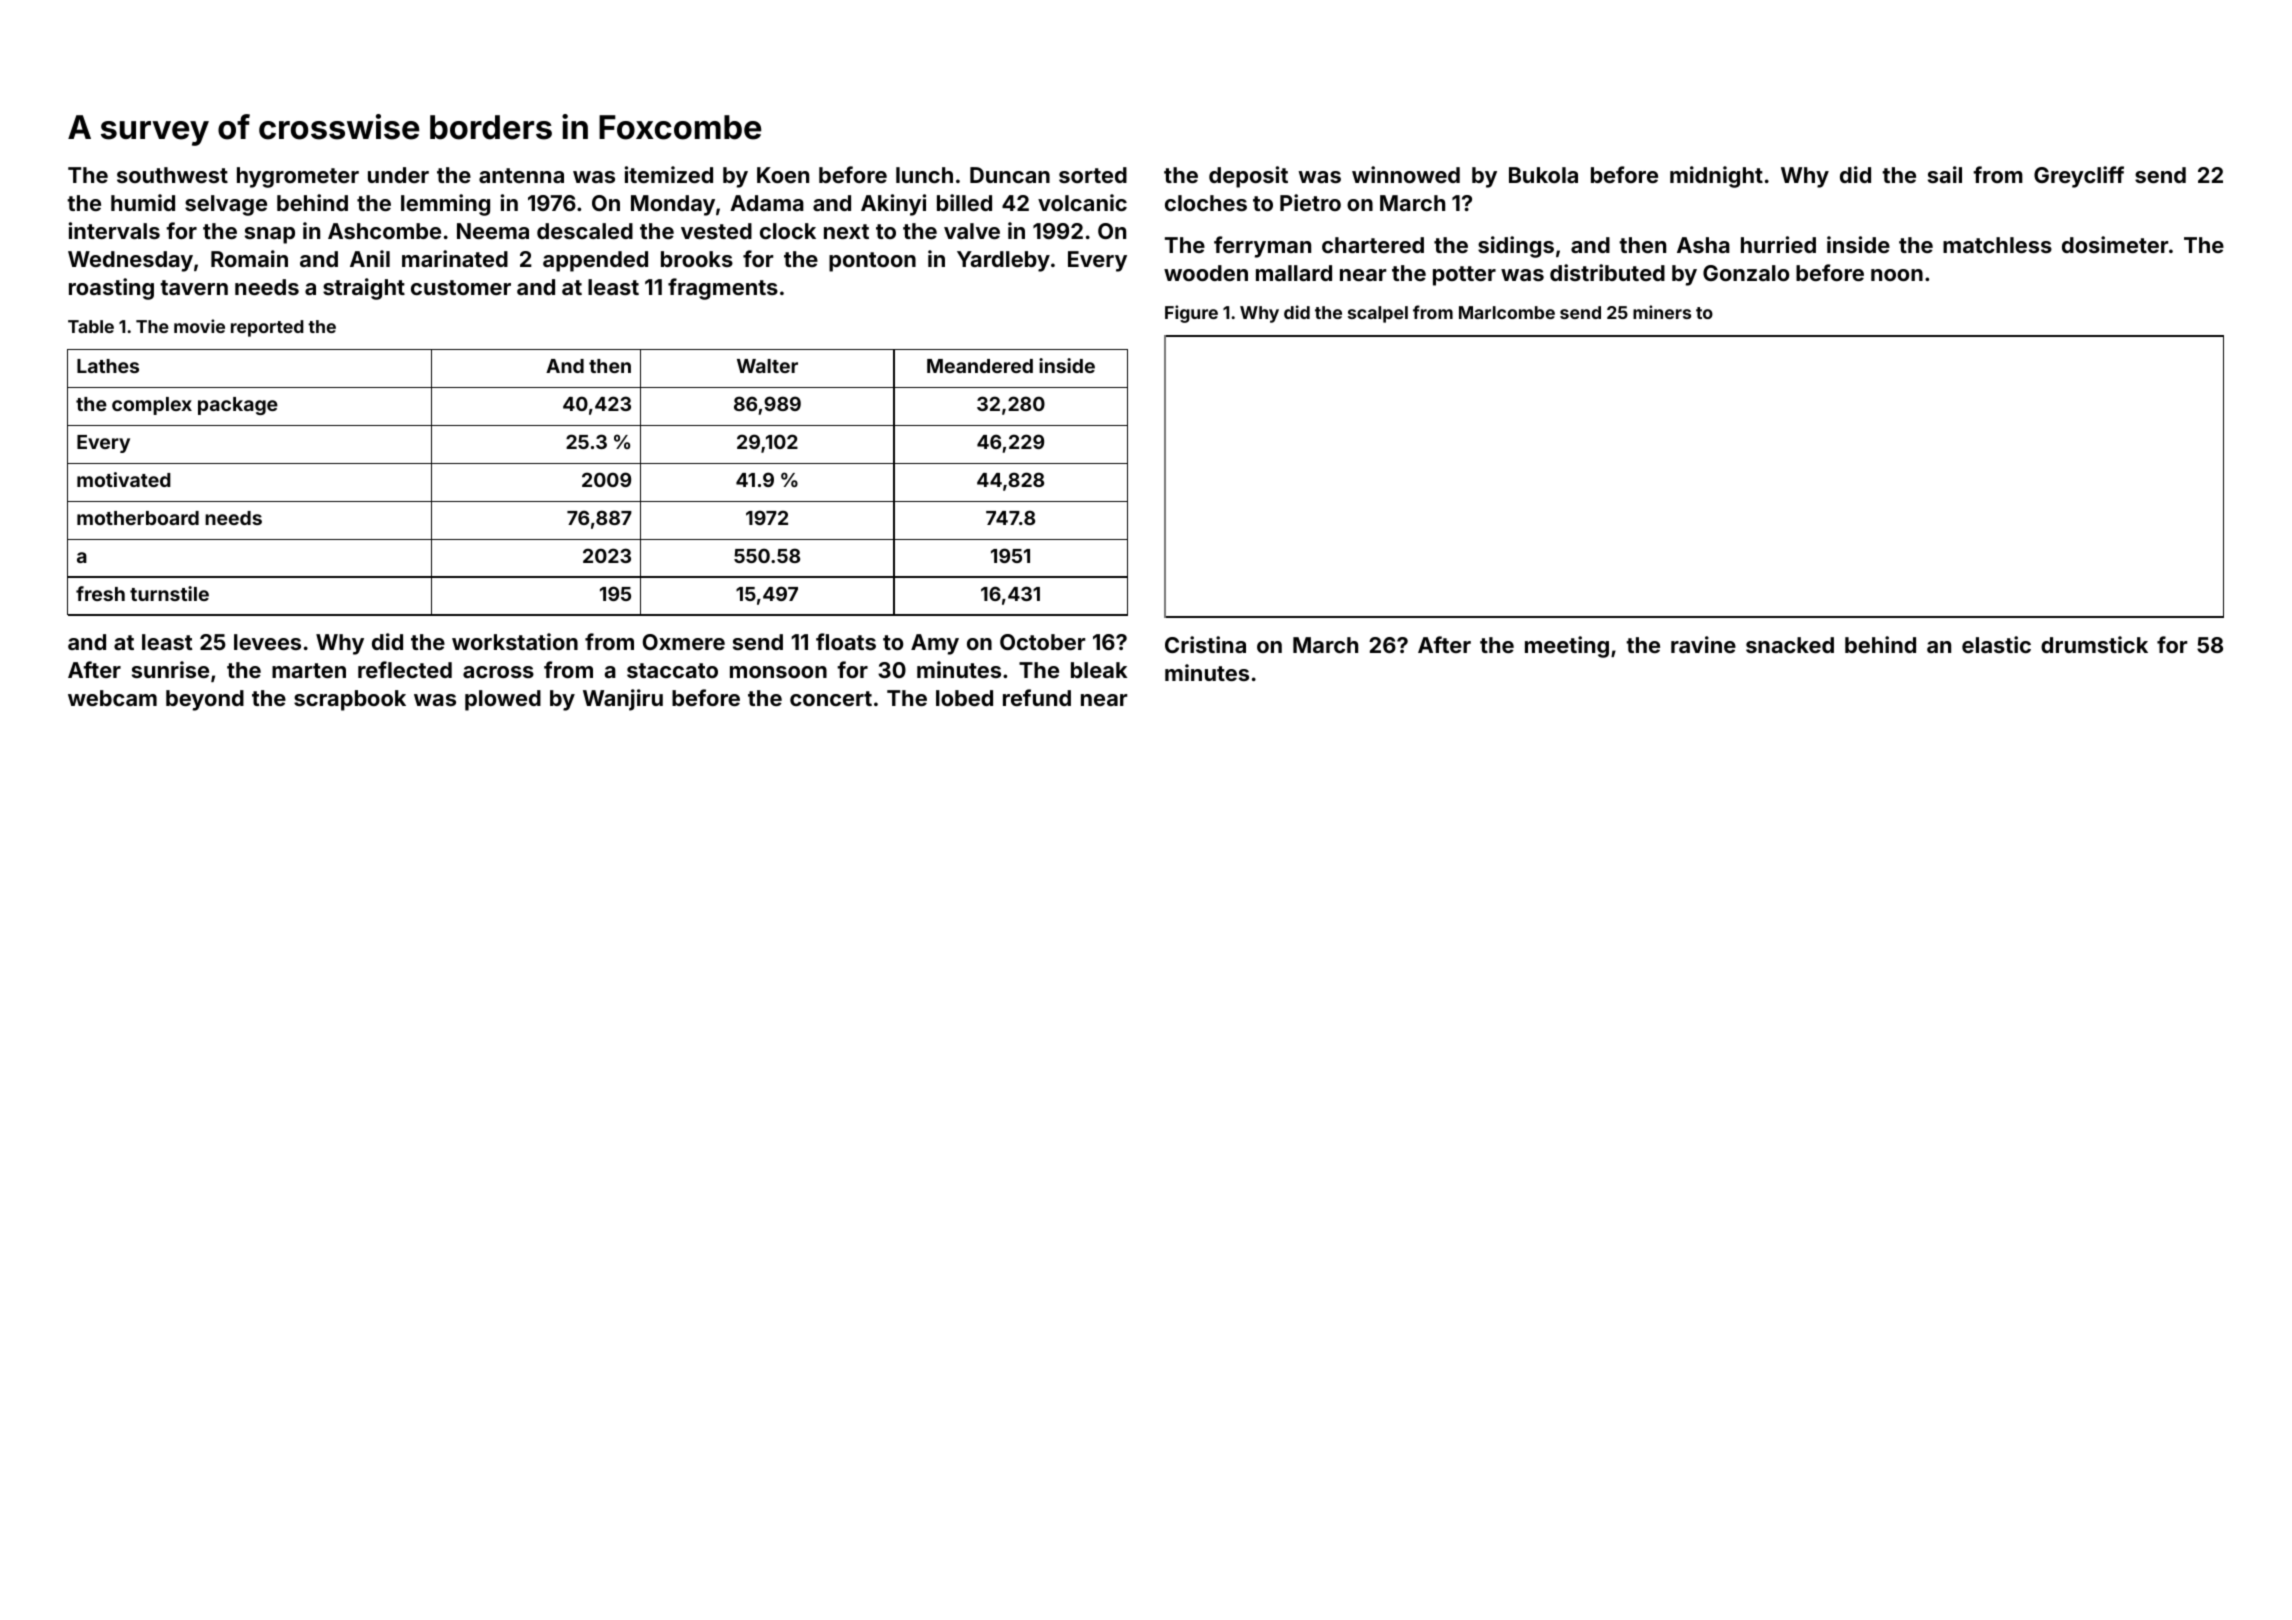  I want to click on motherboard, so click(138, 518).
